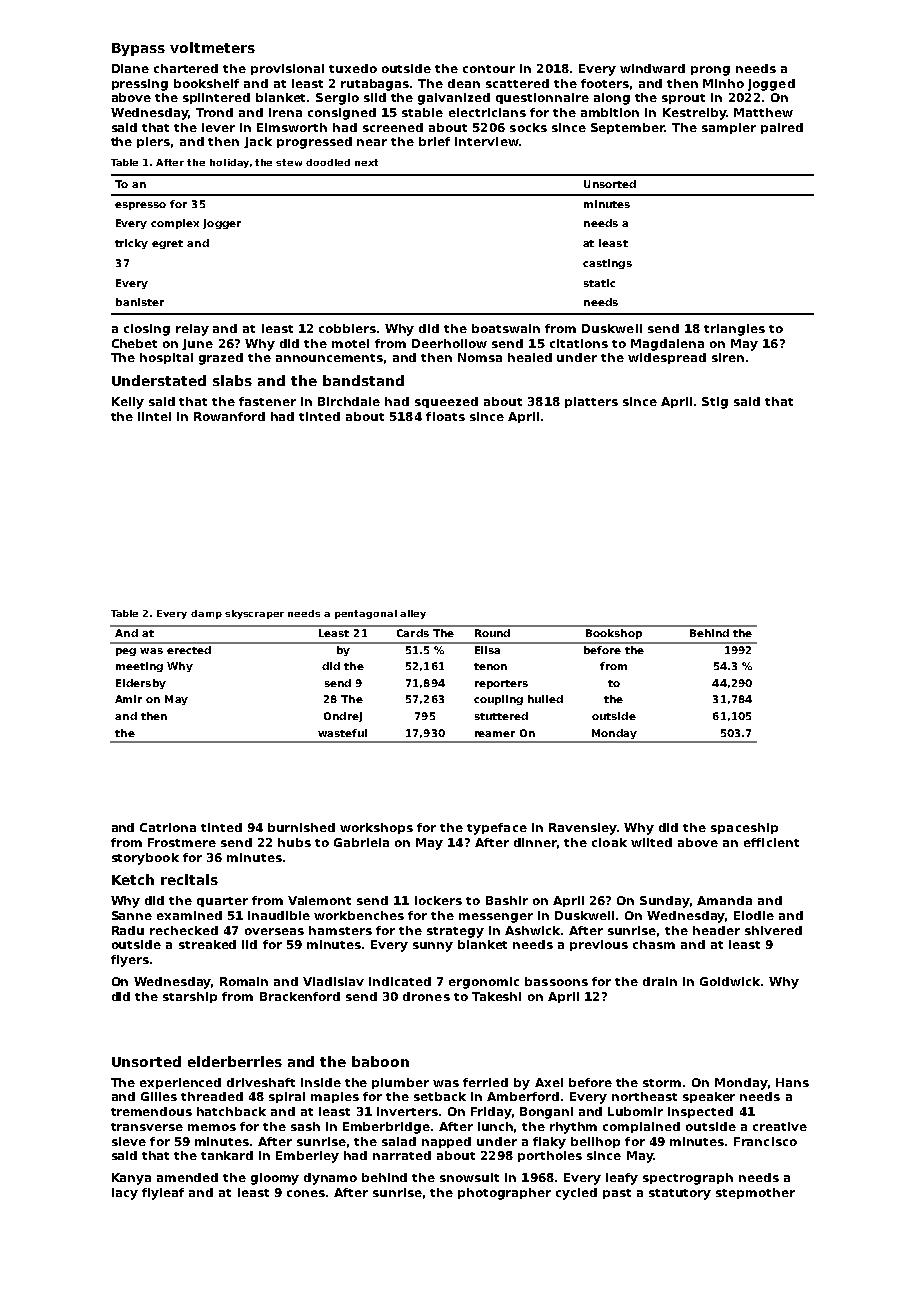 Image resolution: width=924 pixels, height=1308 pixels. I want to click on napped, so click(446, 1142).
